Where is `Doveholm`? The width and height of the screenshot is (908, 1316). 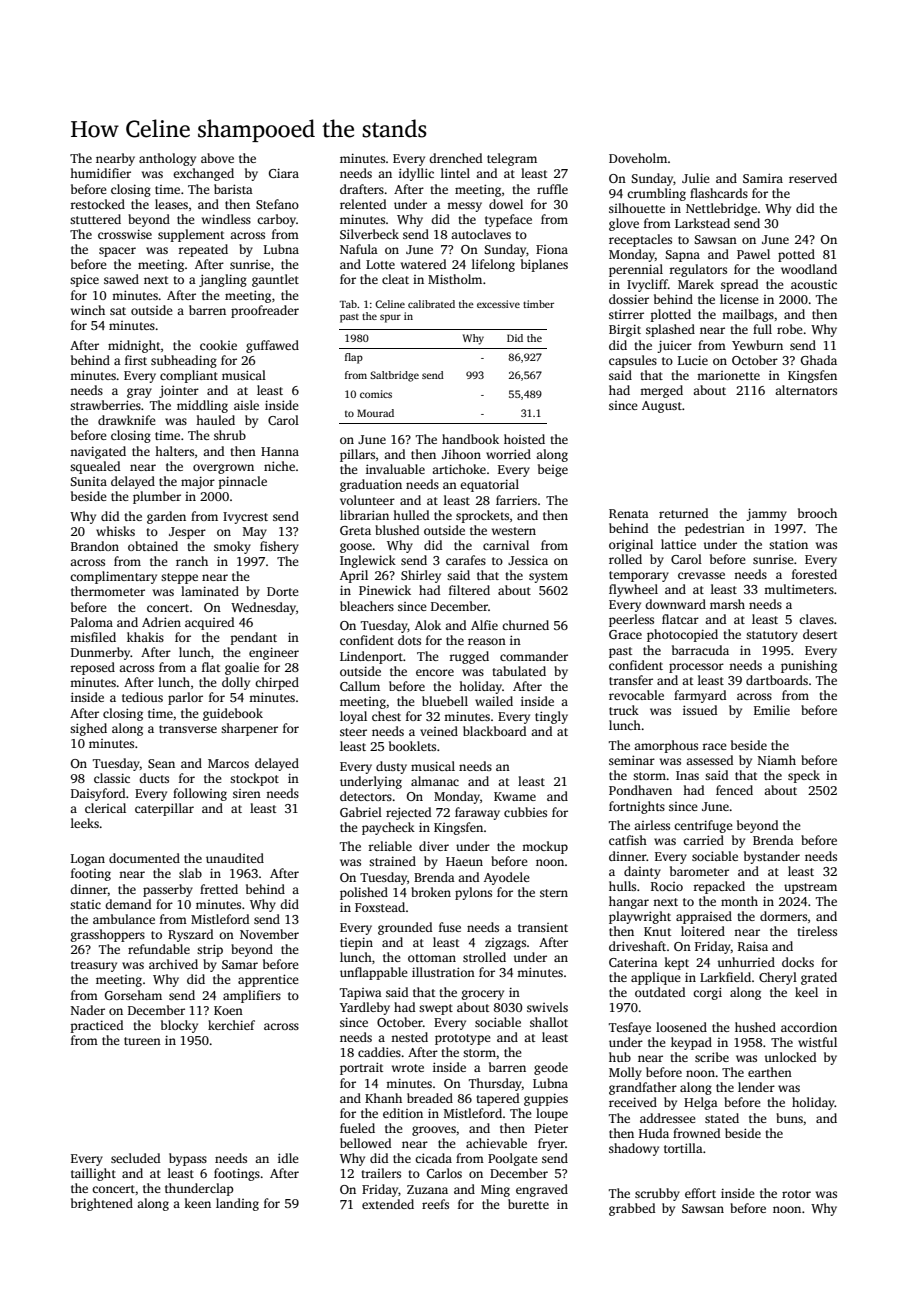 Doveholm is located at coordinates (638, 158).
